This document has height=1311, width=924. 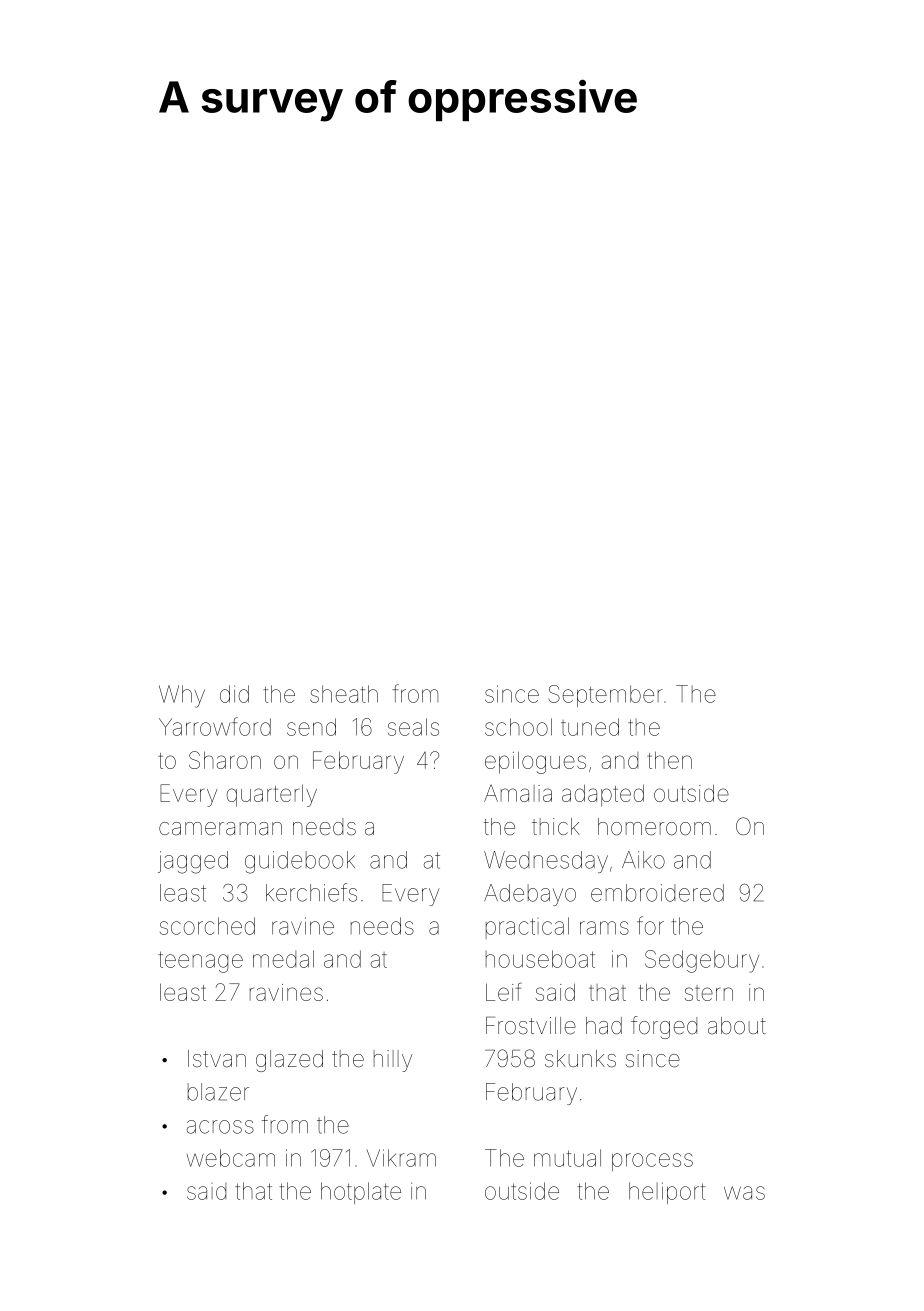 What do you see at coordinates (413, 727) in the document?
I see `seals` at bounding box center [413, 727].
